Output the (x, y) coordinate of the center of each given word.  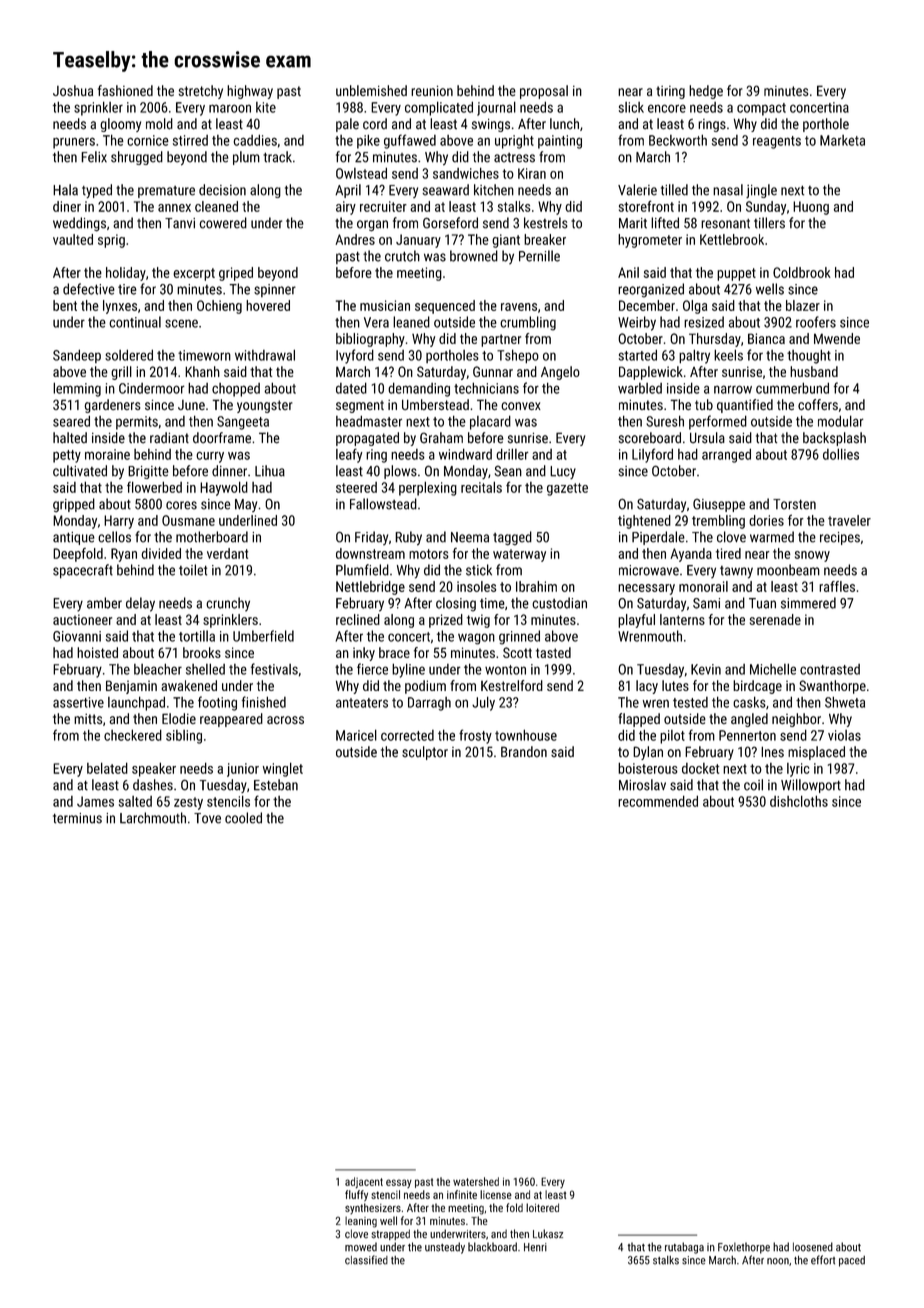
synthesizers (373, 1209)
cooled (243, 818)
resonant (725, 224)
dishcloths (799, 801)
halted (70, 438)
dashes (153, 785)
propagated (367, 439)
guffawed (410, 141)
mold (159, 124)
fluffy (356, 1196)
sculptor (425, 753)
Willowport (811, 786)
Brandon (524, 752)
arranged (726, 455)
